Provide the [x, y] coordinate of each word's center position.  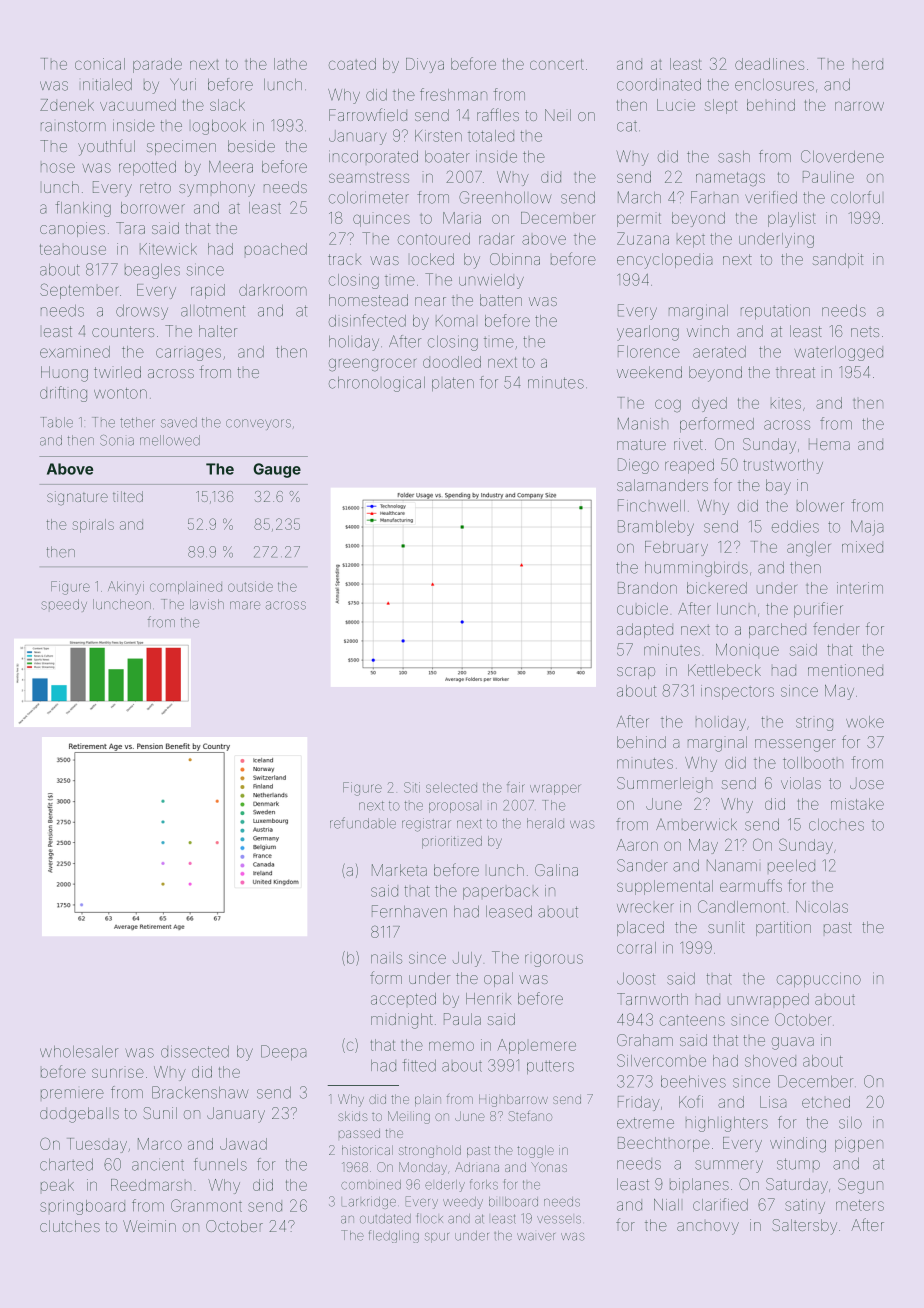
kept [691, 241]
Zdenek [67, 105]
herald [545, 823]
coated [352, 64]
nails [386, 958]
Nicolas [822, 907]
